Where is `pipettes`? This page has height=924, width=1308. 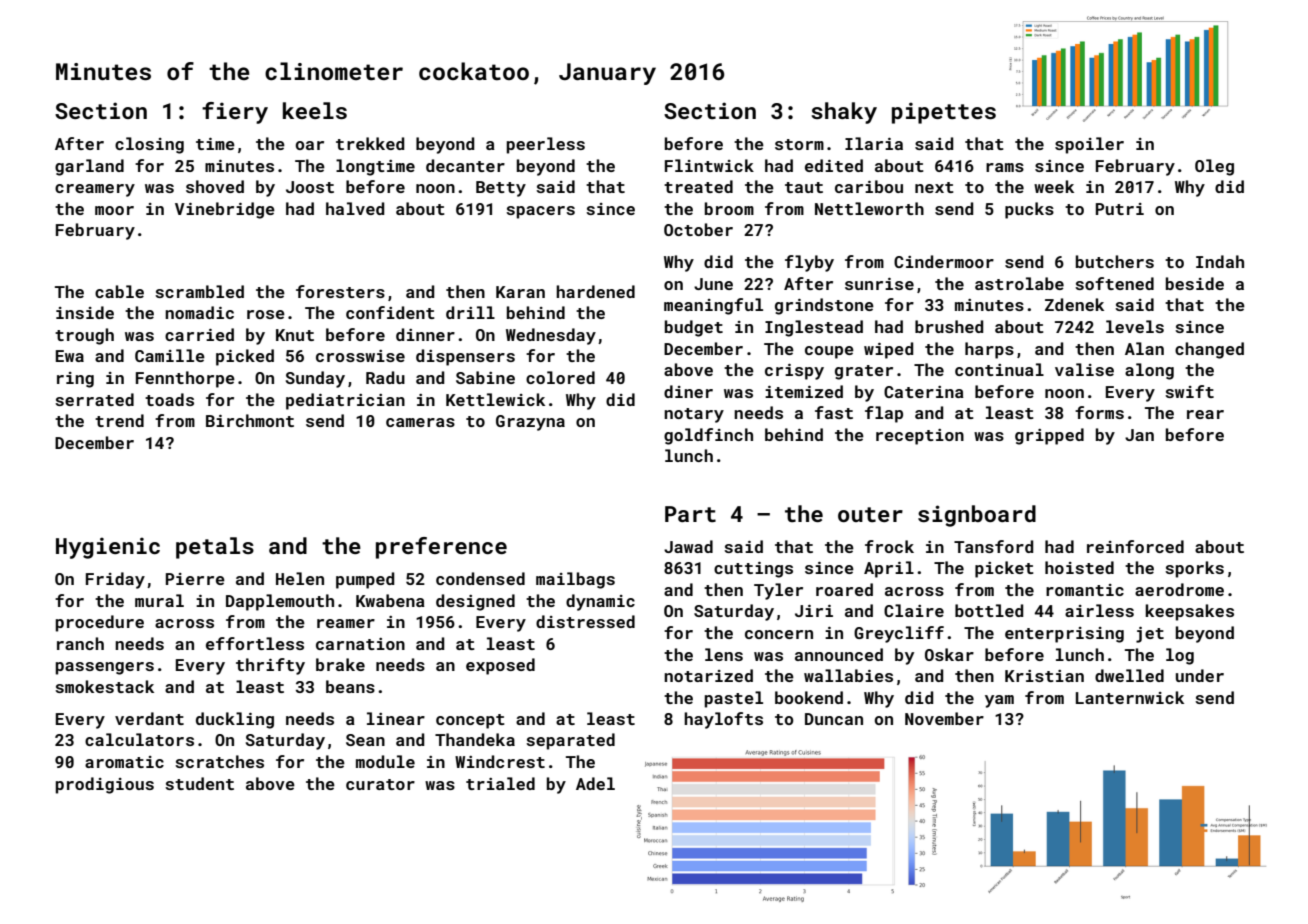 pipettes is located at coordinates (944, 113).
